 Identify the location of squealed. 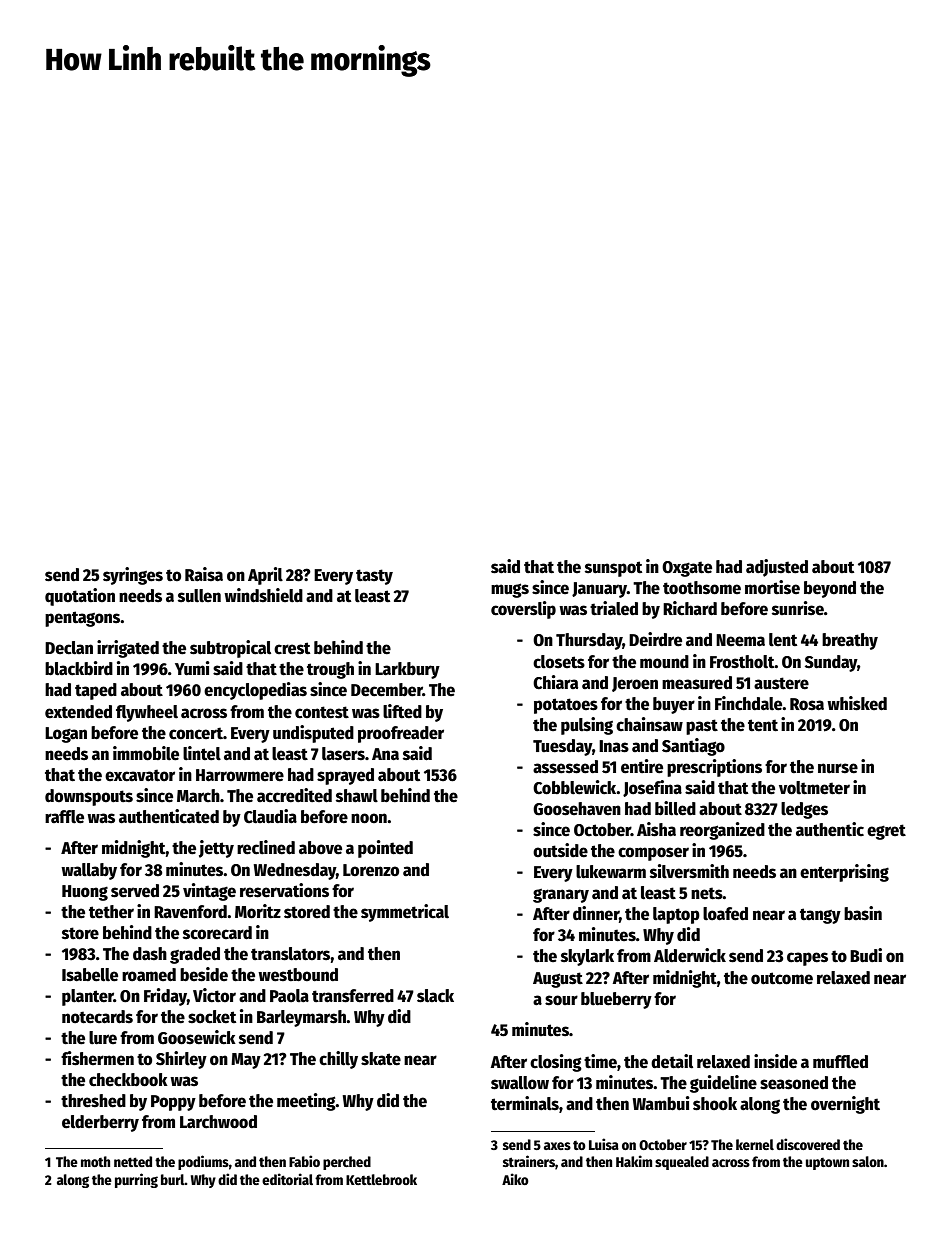
(682, 1163).
